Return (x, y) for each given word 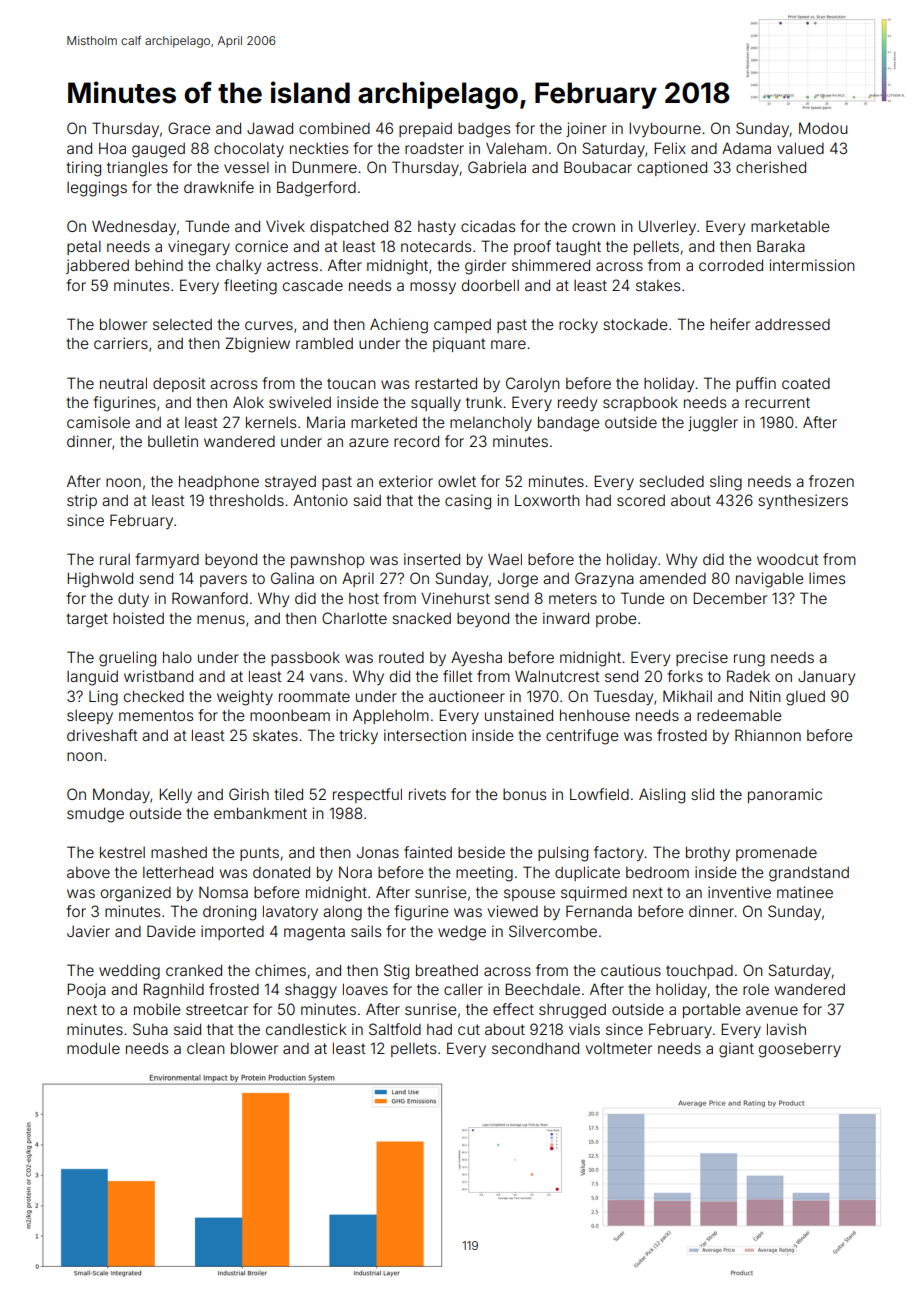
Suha (150, 1029)
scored (641, 500)
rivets (427, 794)
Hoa (112, 148)
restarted (446, 383)
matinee (805, 892)
